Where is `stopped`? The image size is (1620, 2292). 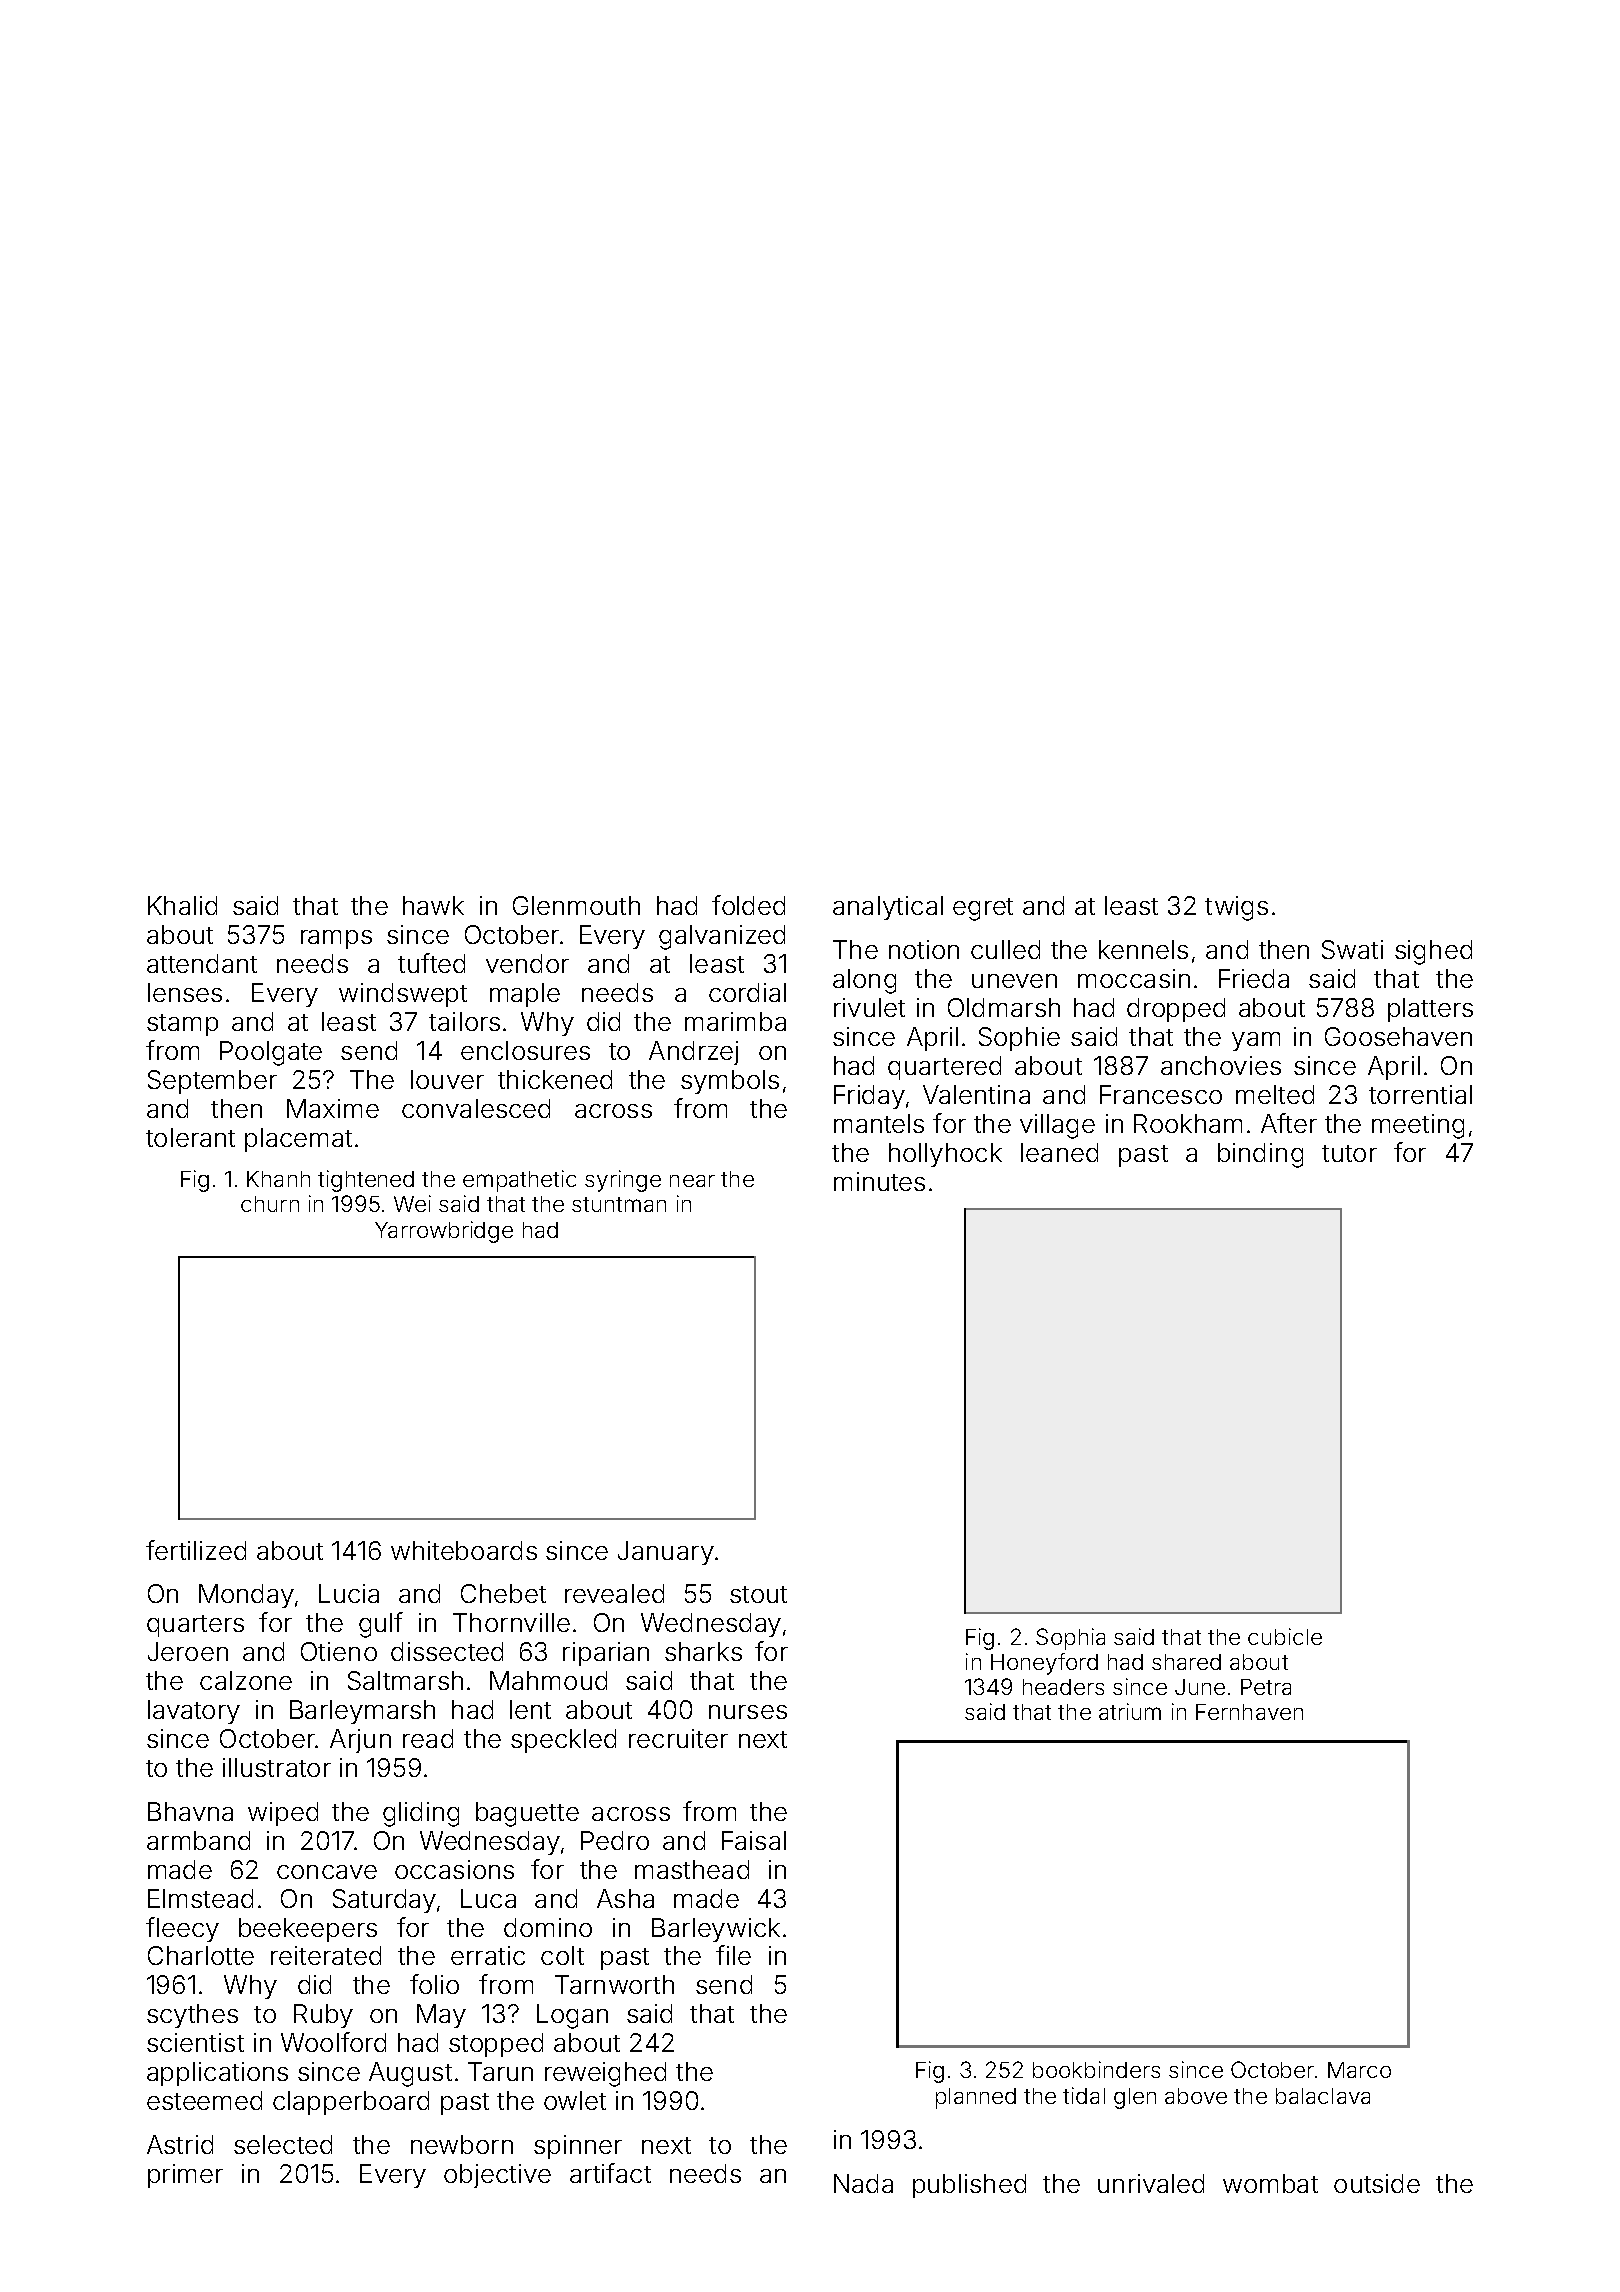
stopped is located at coordinates (496, 2045).
